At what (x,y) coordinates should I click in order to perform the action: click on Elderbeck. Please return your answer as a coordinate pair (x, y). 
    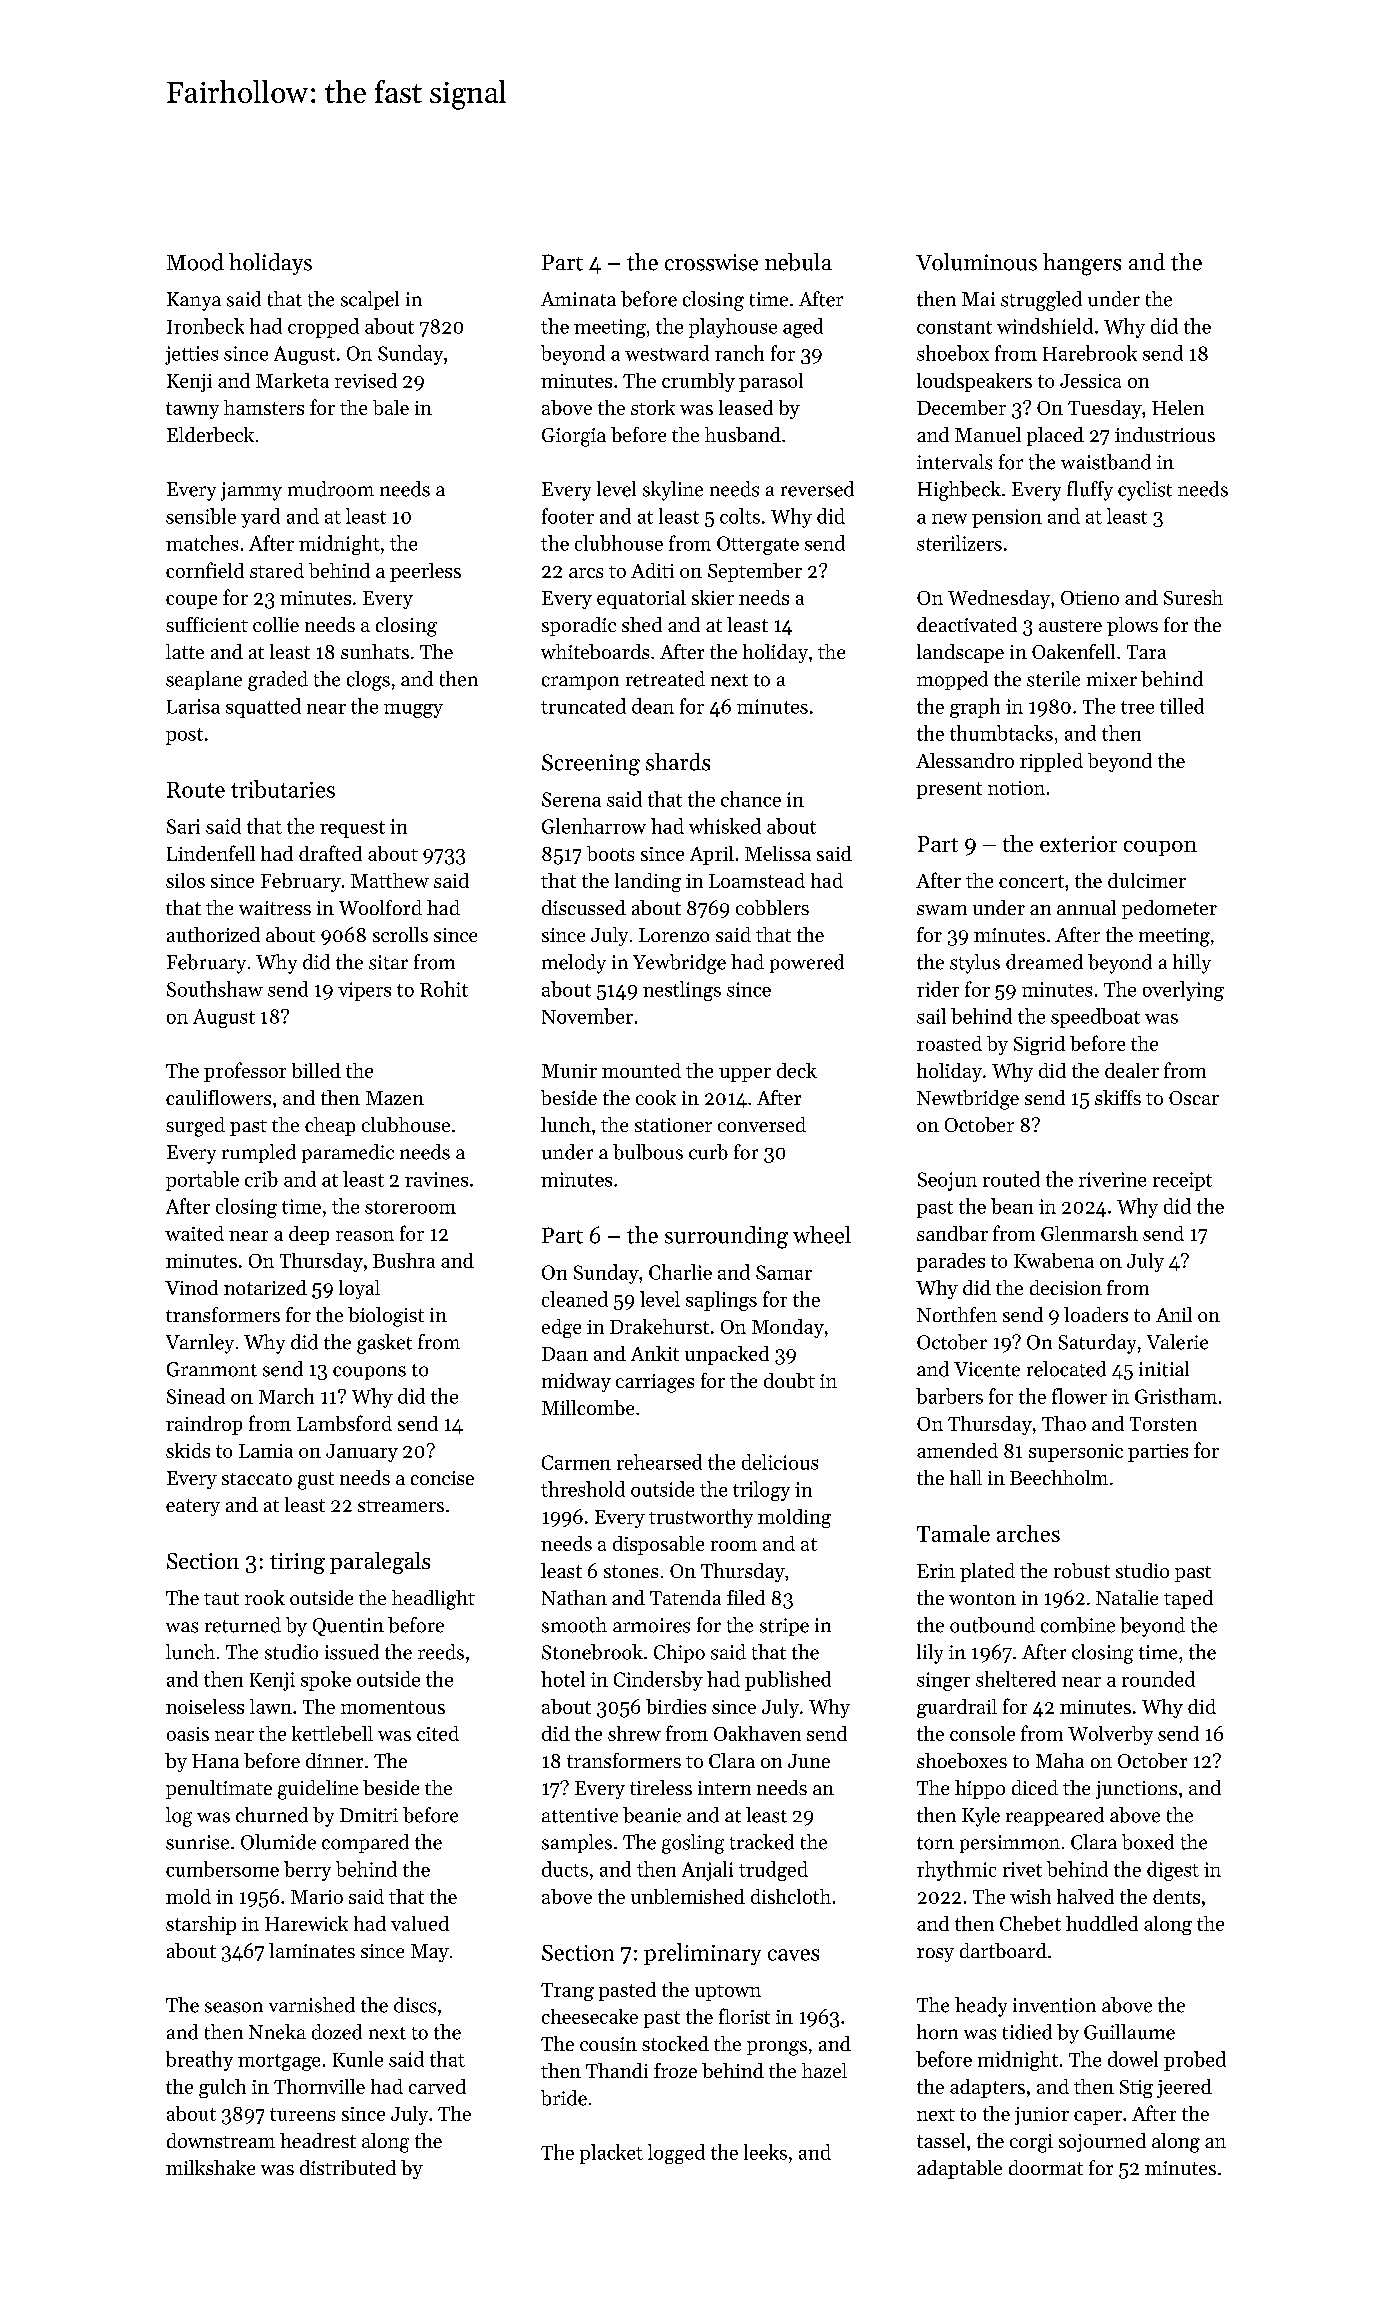
    Looking at the image, I should click on (210, 434).
